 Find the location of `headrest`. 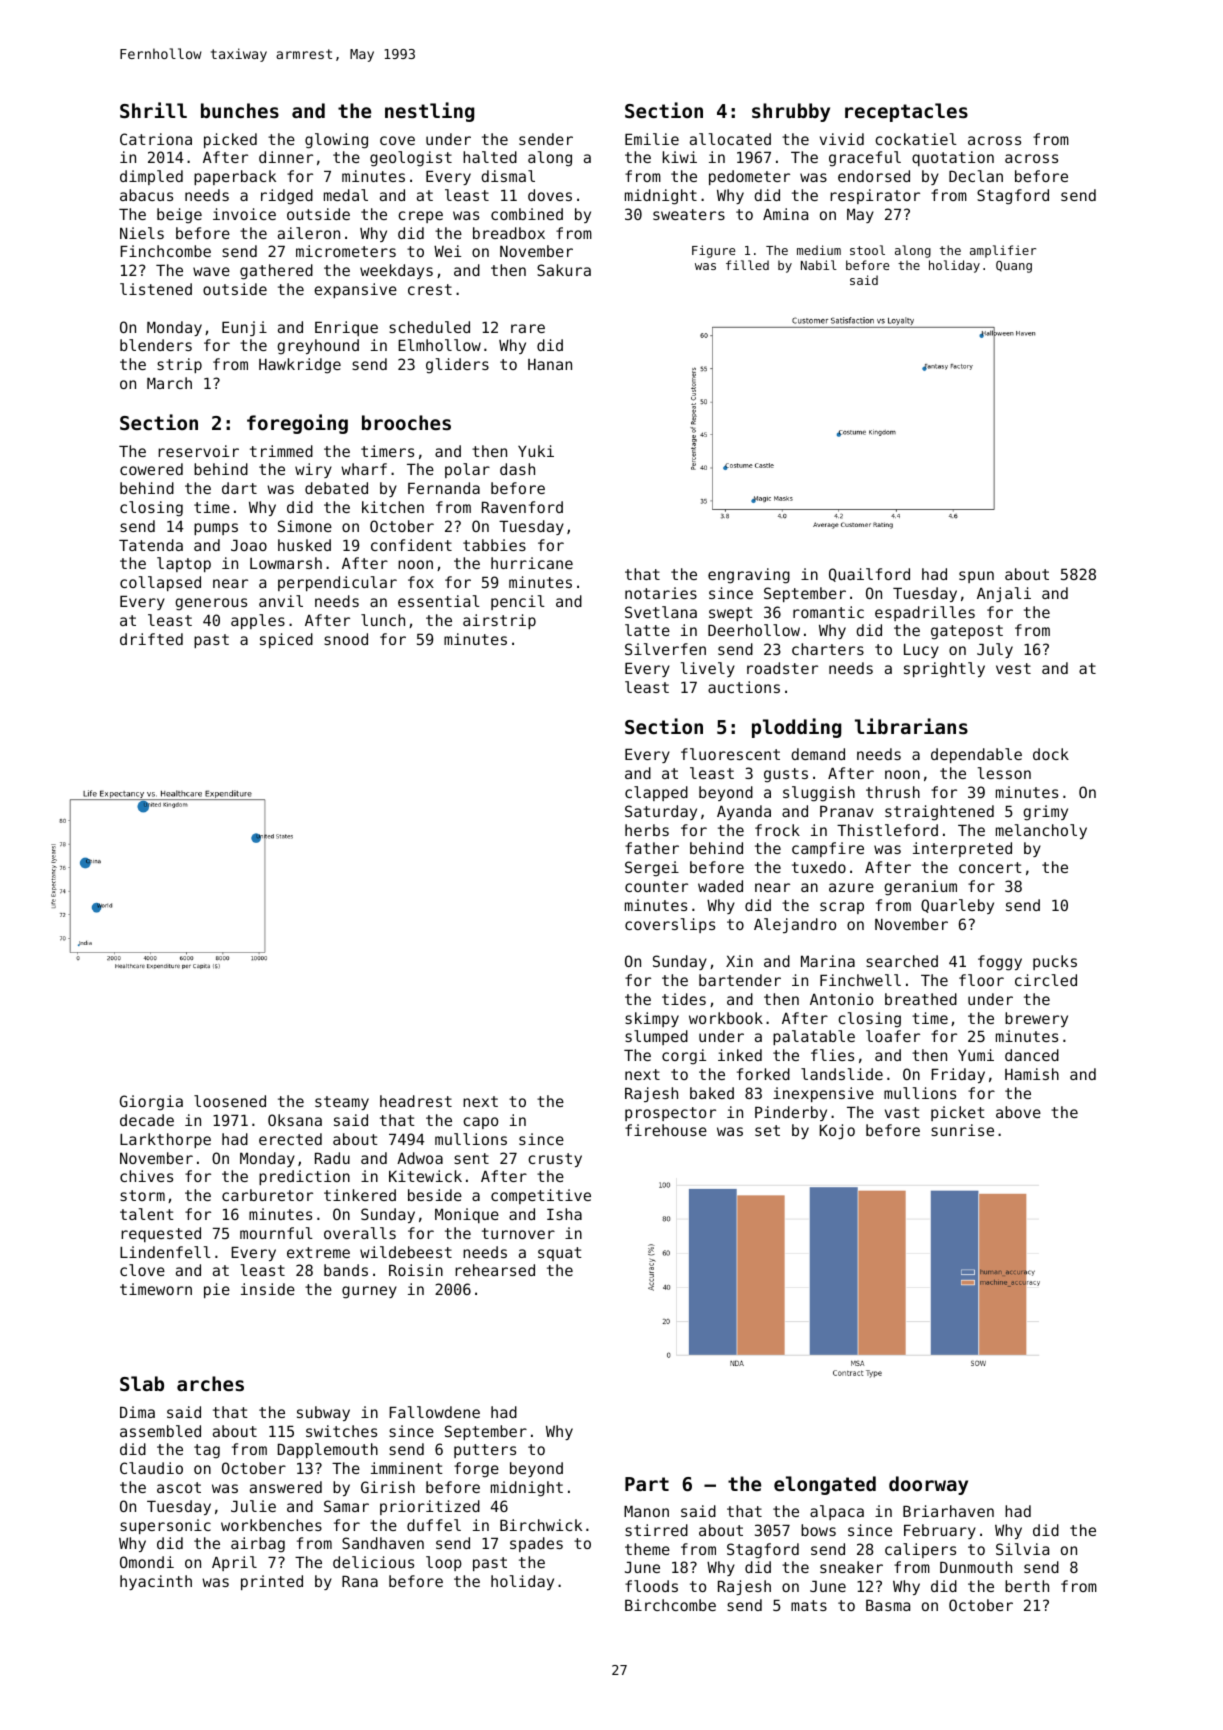

headrest is located at coordinates (416, 1101).
